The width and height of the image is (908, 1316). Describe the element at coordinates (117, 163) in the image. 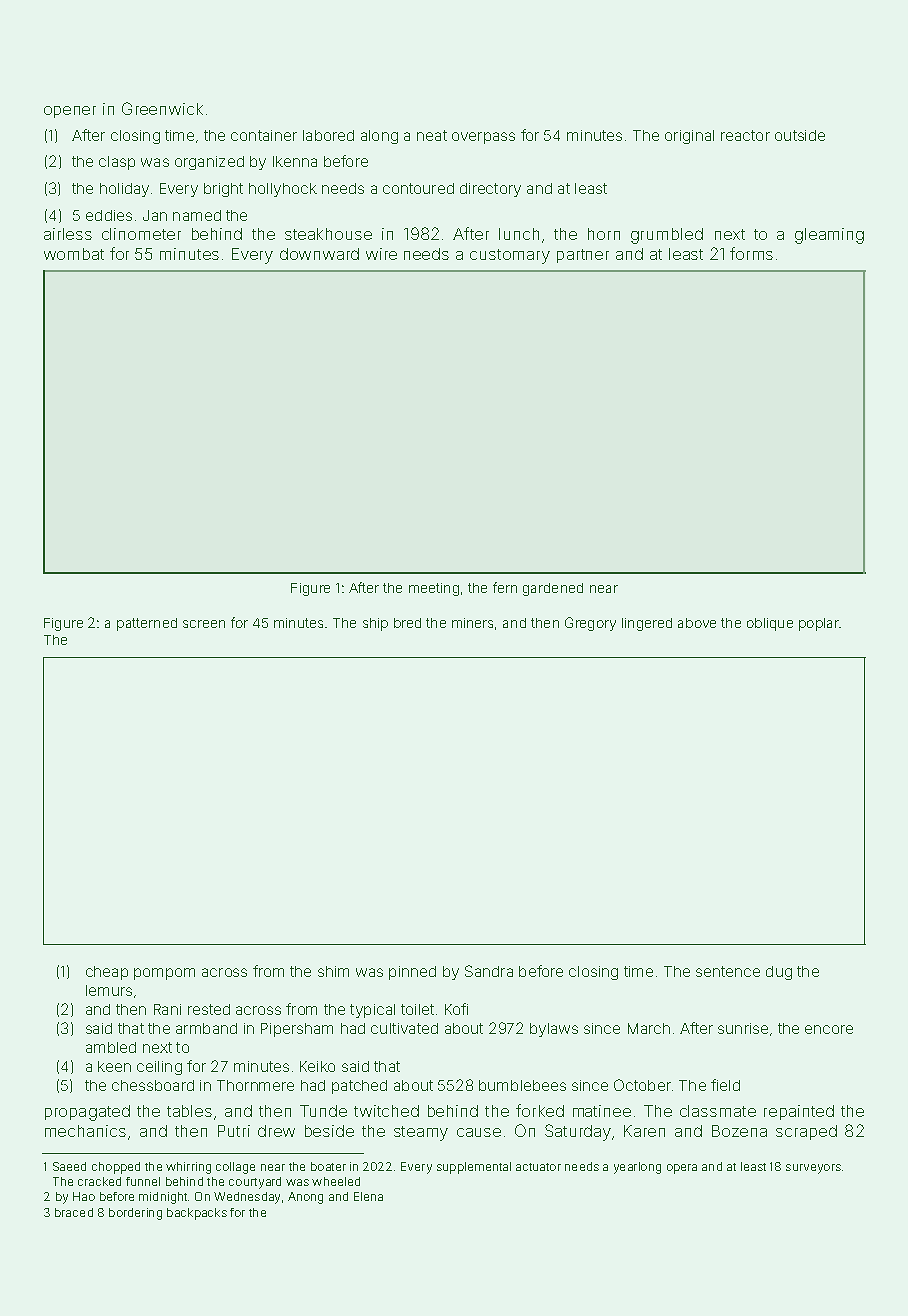

I see `clasp` at that location.
